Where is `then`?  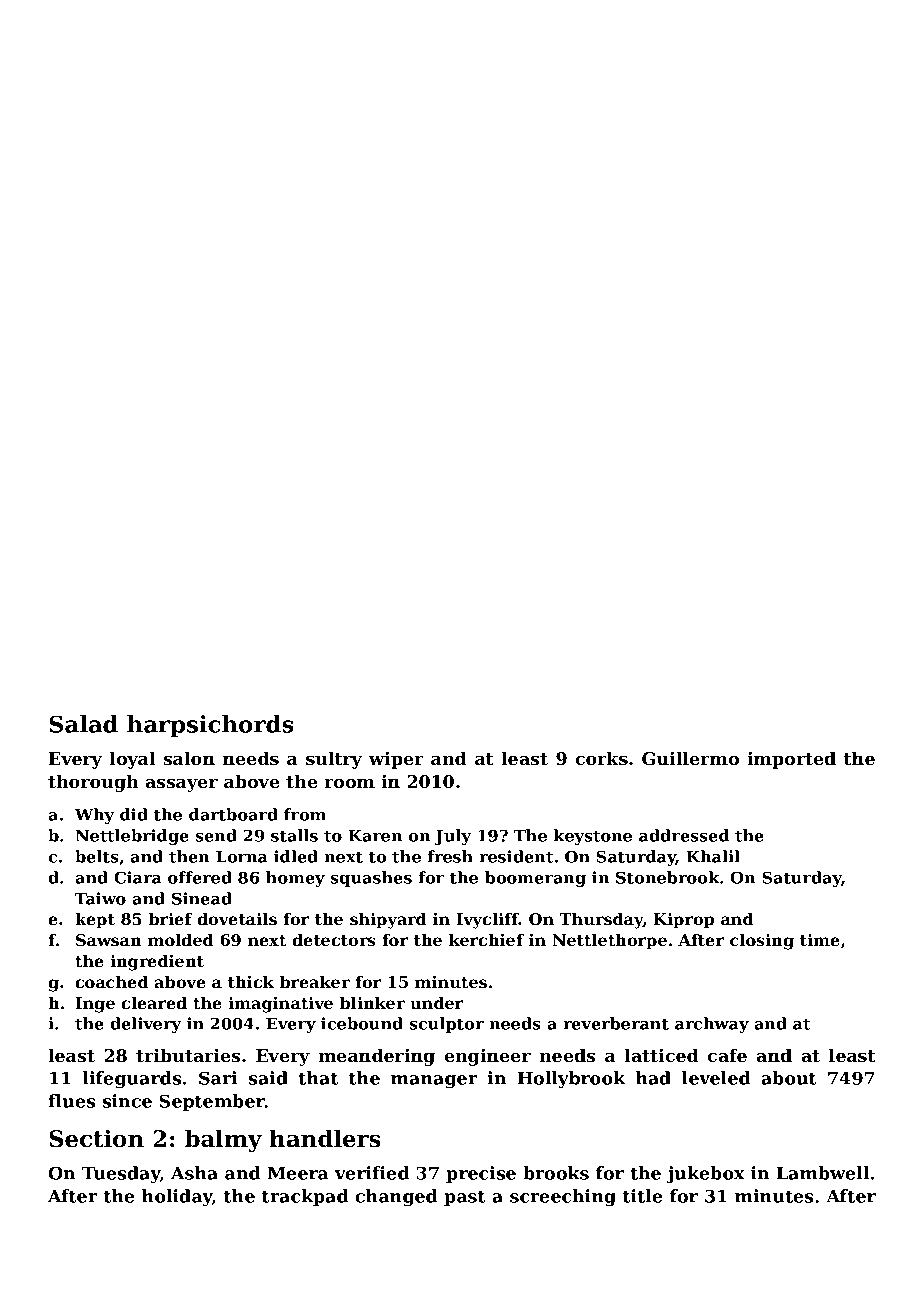
then is located at coordinates (189, 856).
